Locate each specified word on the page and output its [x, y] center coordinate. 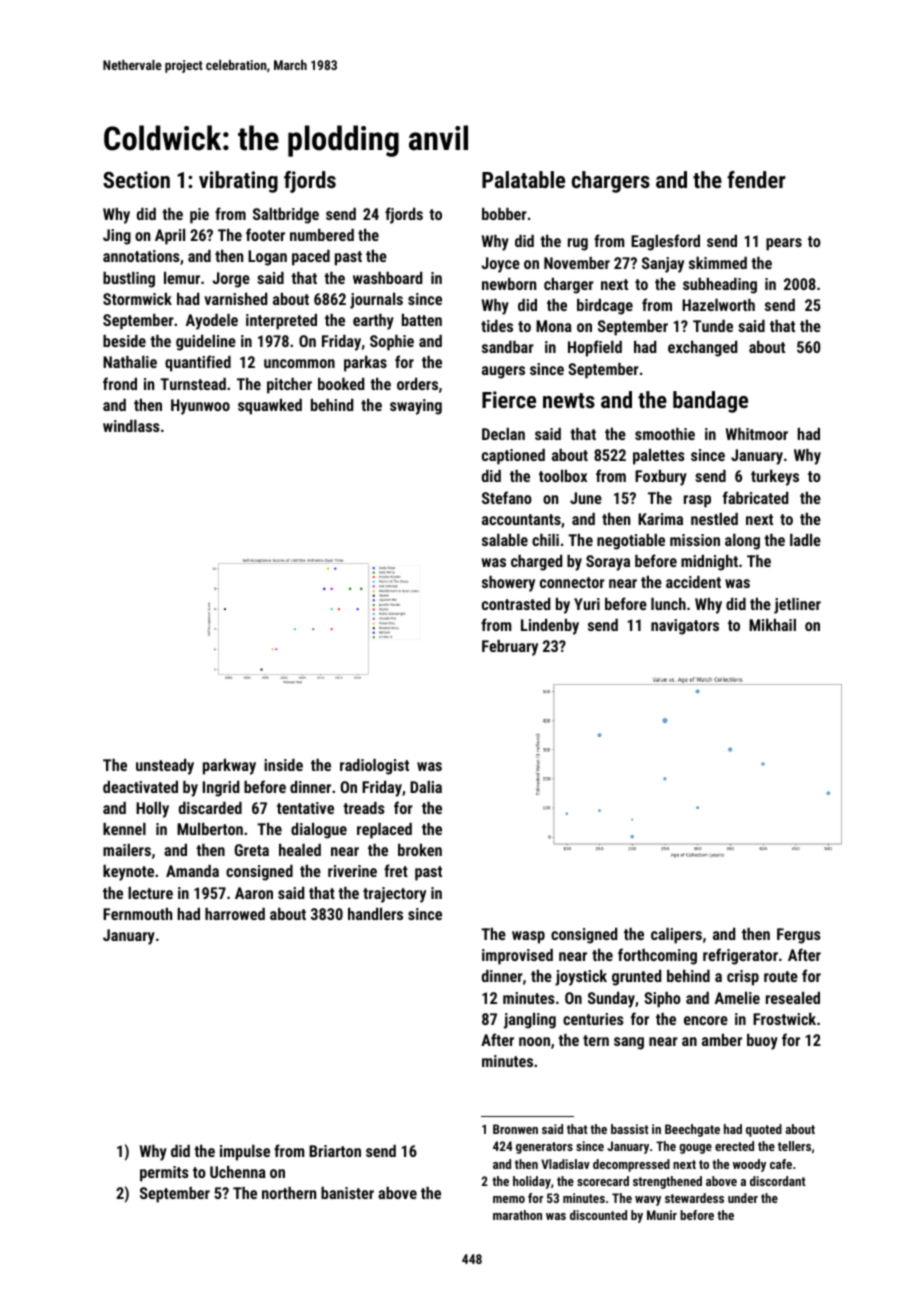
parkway [229, 766]
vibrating [238, 182]
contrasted [516, 604]
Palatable [523, 179]
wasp [528, 937]
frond [120, 383]
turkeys [775, 477]
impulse [245, 1153]
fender [756, 179]
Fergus [799, 936]
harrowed [235, 914]
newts [569, 400]
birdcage [605, 307]
